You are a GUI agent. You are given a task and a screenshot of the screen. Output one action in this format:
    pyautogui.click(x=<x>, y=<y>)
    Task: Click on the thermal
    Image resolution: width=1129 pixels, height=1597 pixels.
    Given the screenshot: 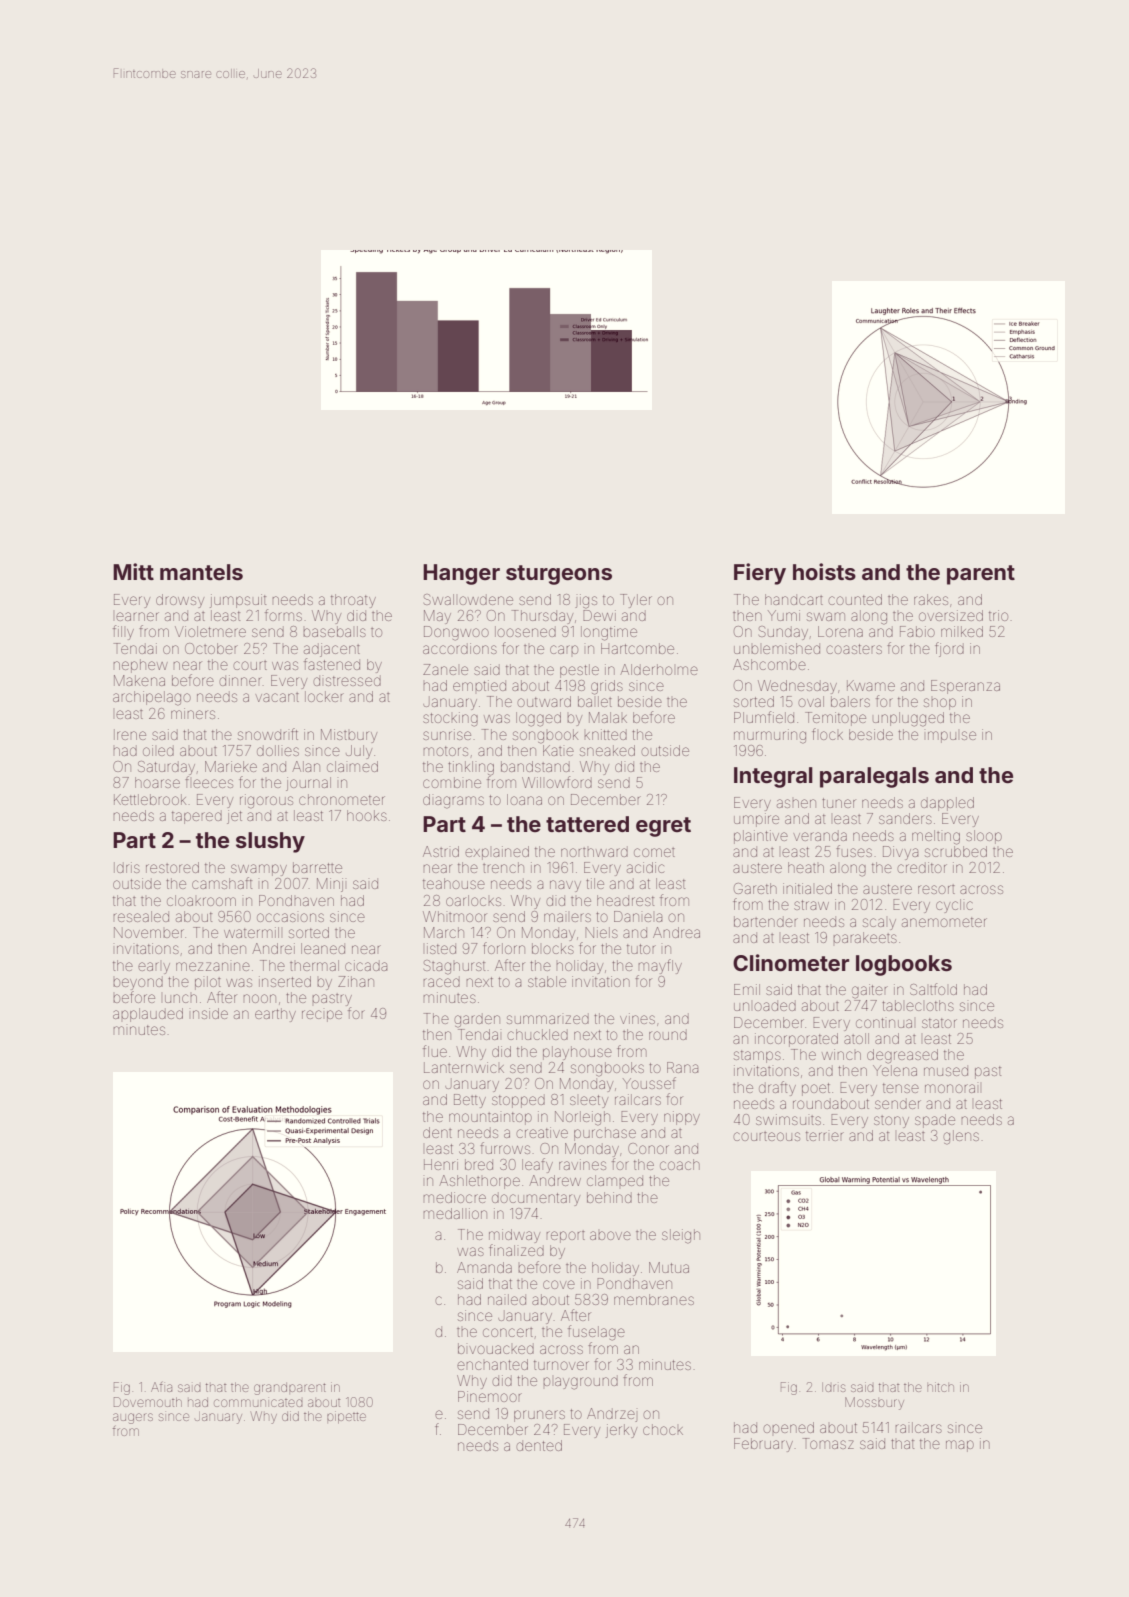 What is the action you would take?
    pyautogui.click(x=314, y=965)
